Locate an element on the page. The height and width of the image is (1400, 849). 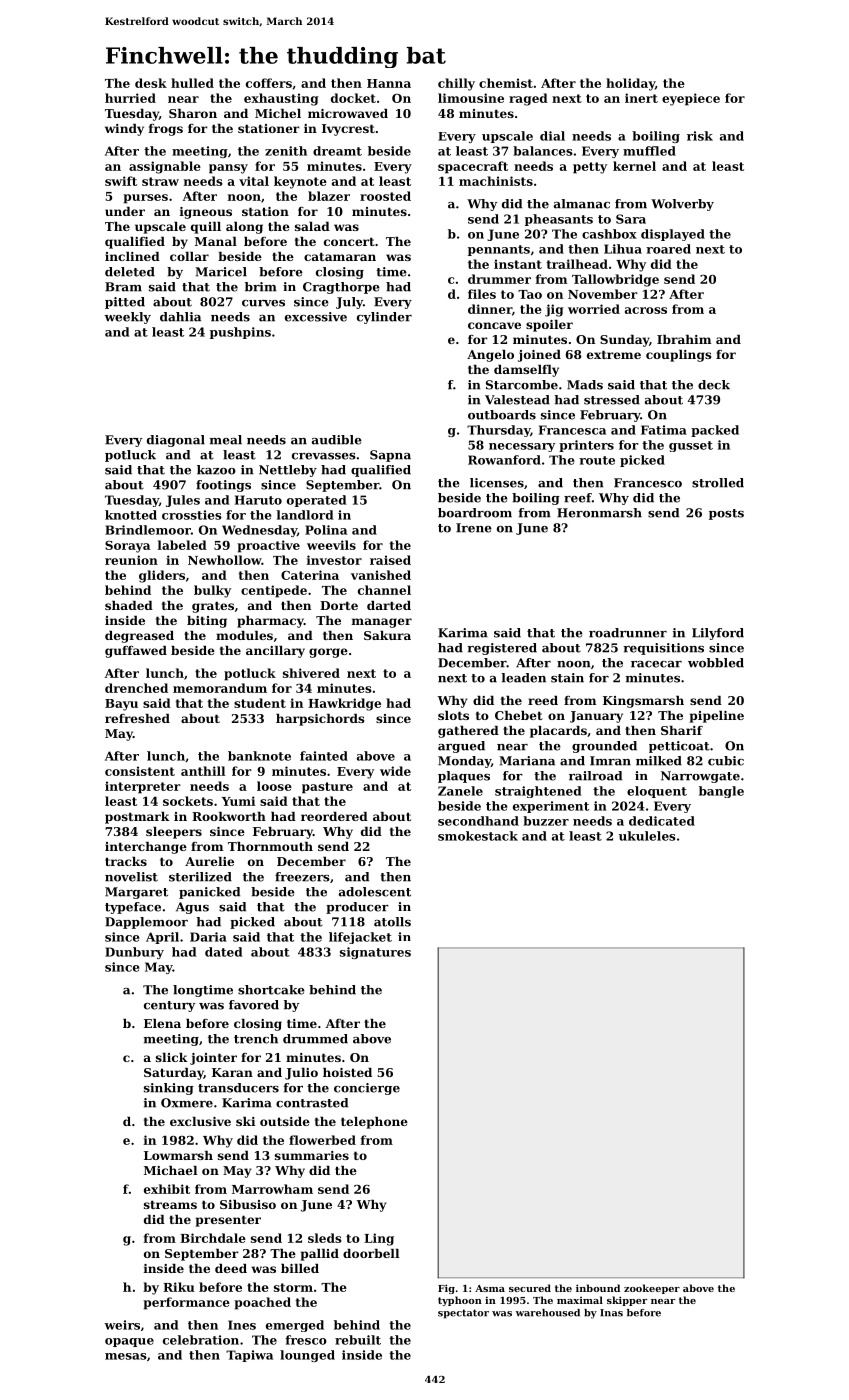
bulky is located at coordinates (212, 591).
